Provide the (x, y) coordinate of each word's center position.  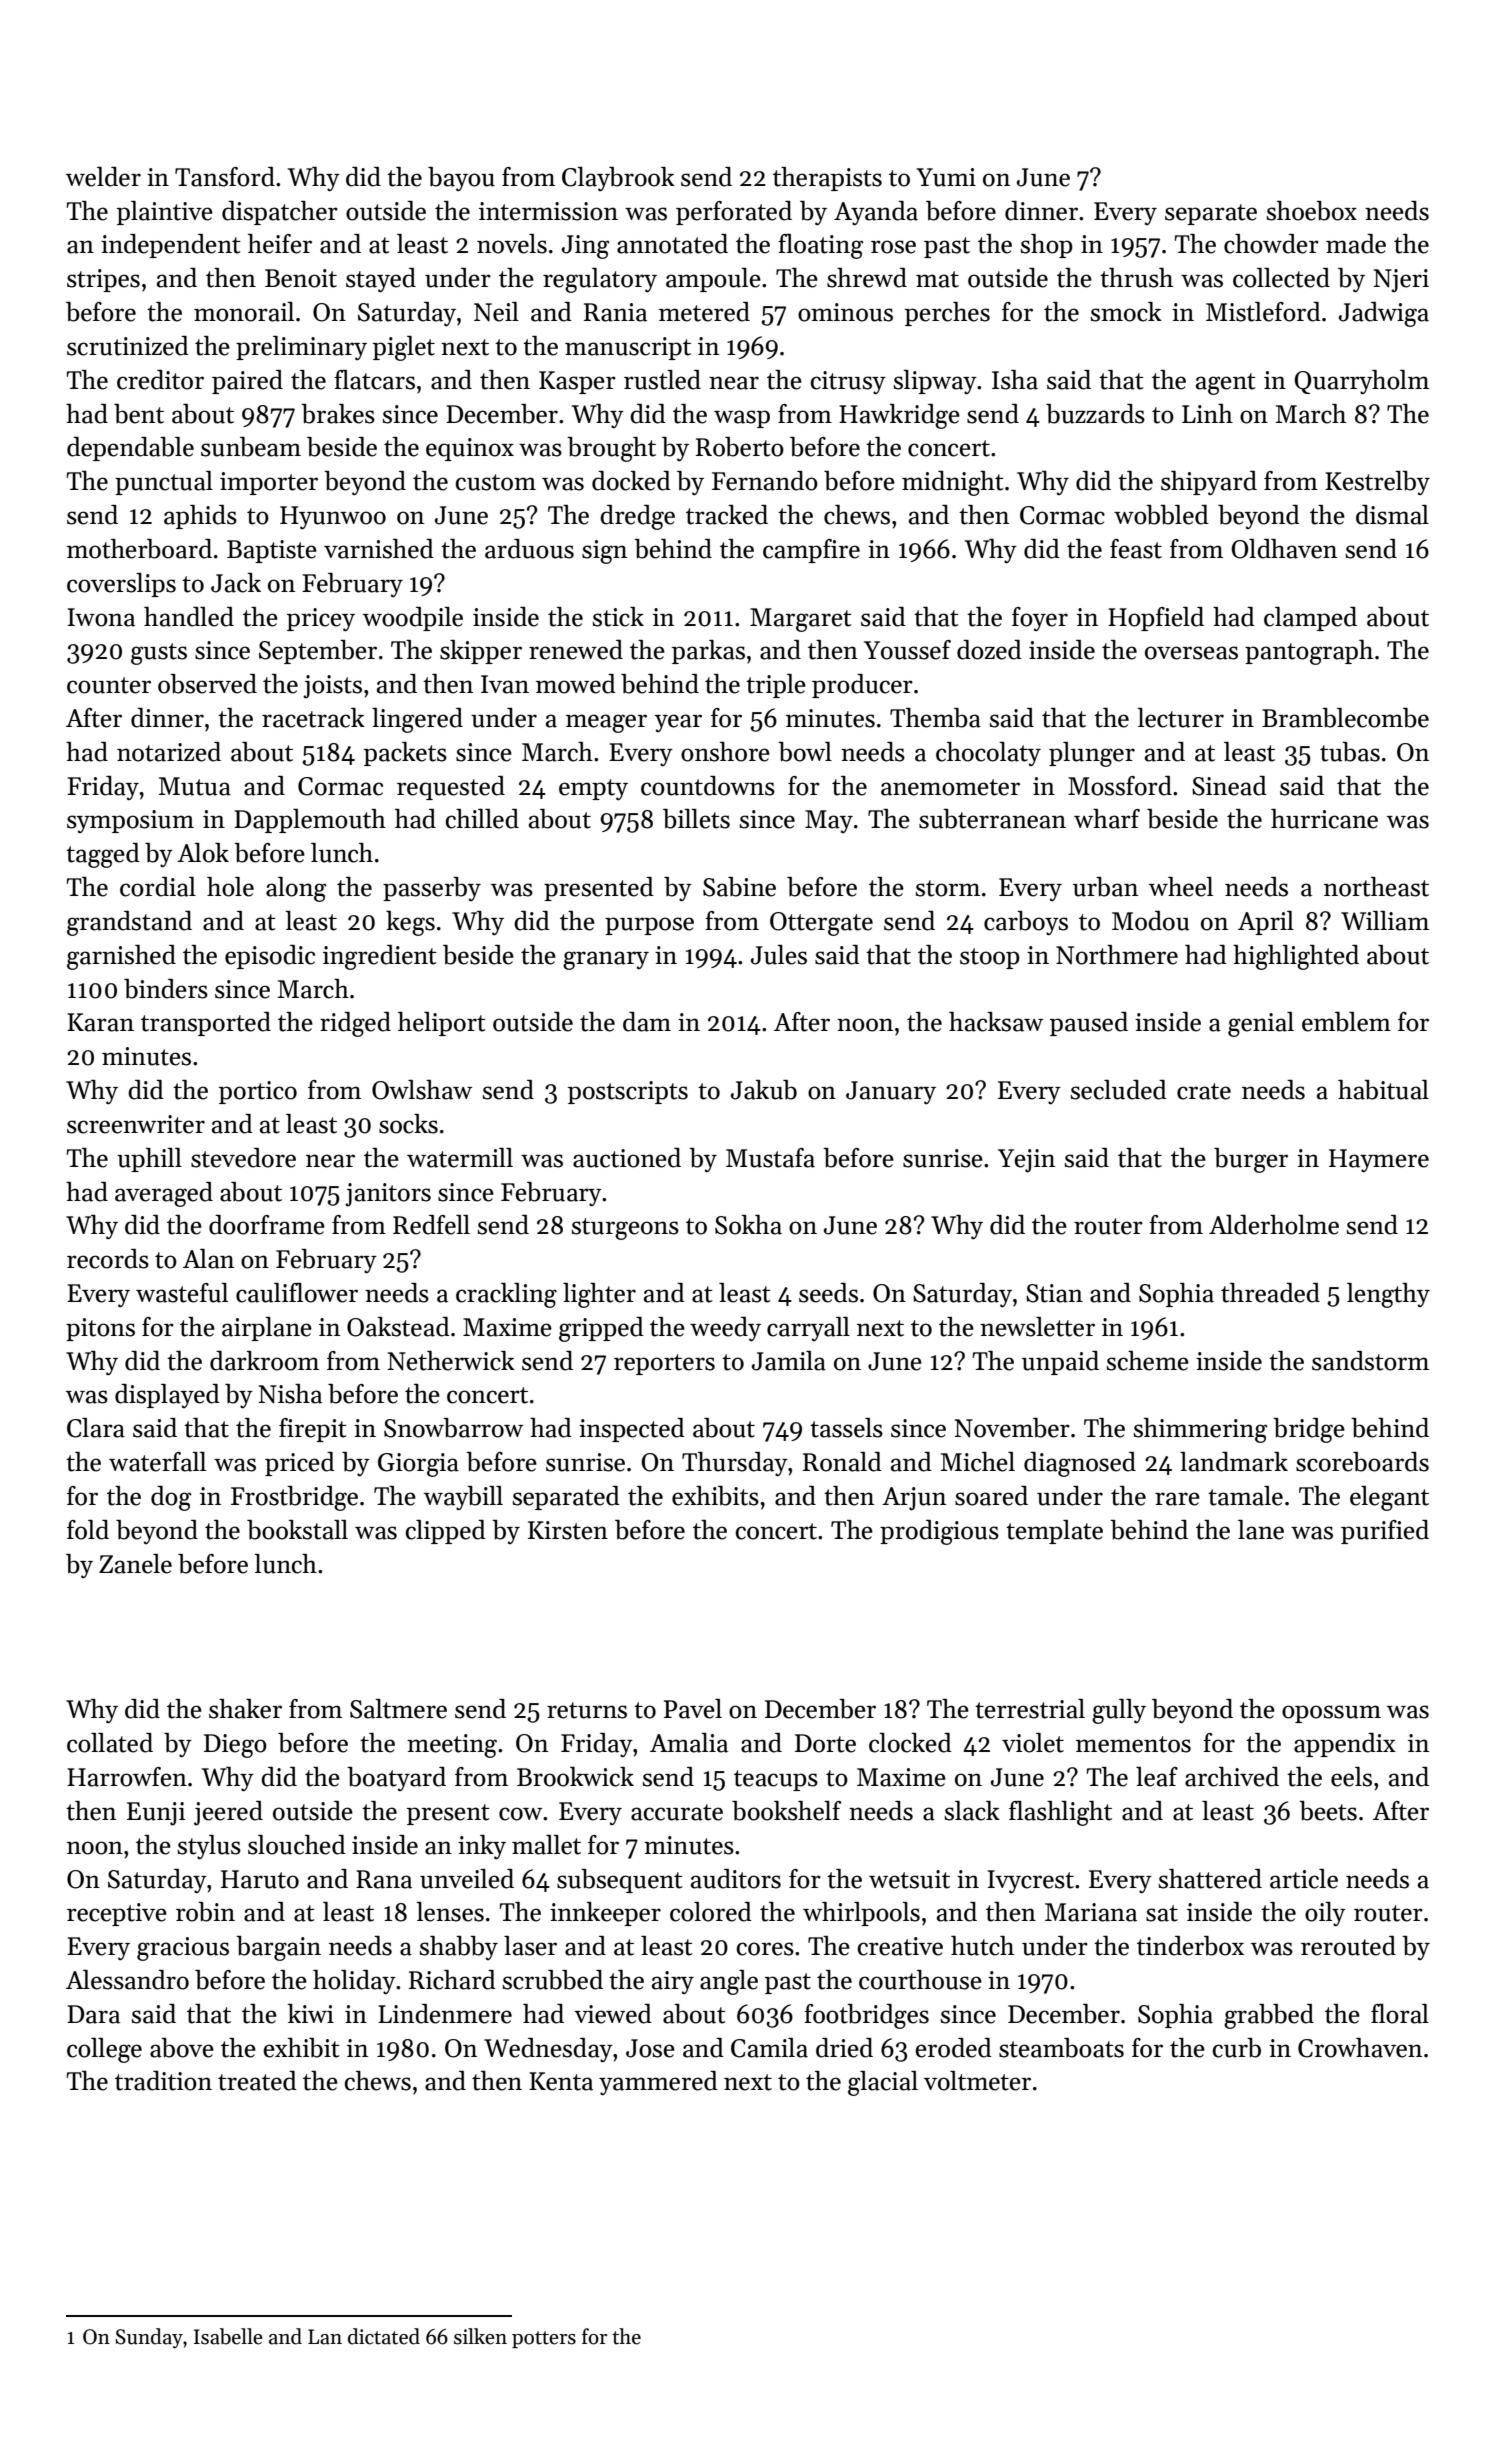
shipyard (1209, 483)
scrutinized (128, 346)
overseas (1191, 653)
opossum (1331, 1714)
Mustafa (770, 1158)
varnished (379, 549)
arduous (529, 549)
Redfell (431, 1225)
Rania (615, 312)
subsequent (620, 1881)
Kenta (561, 2081)
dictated (384, 2336)
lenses (450, 1912)
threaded (1270, 1293)
